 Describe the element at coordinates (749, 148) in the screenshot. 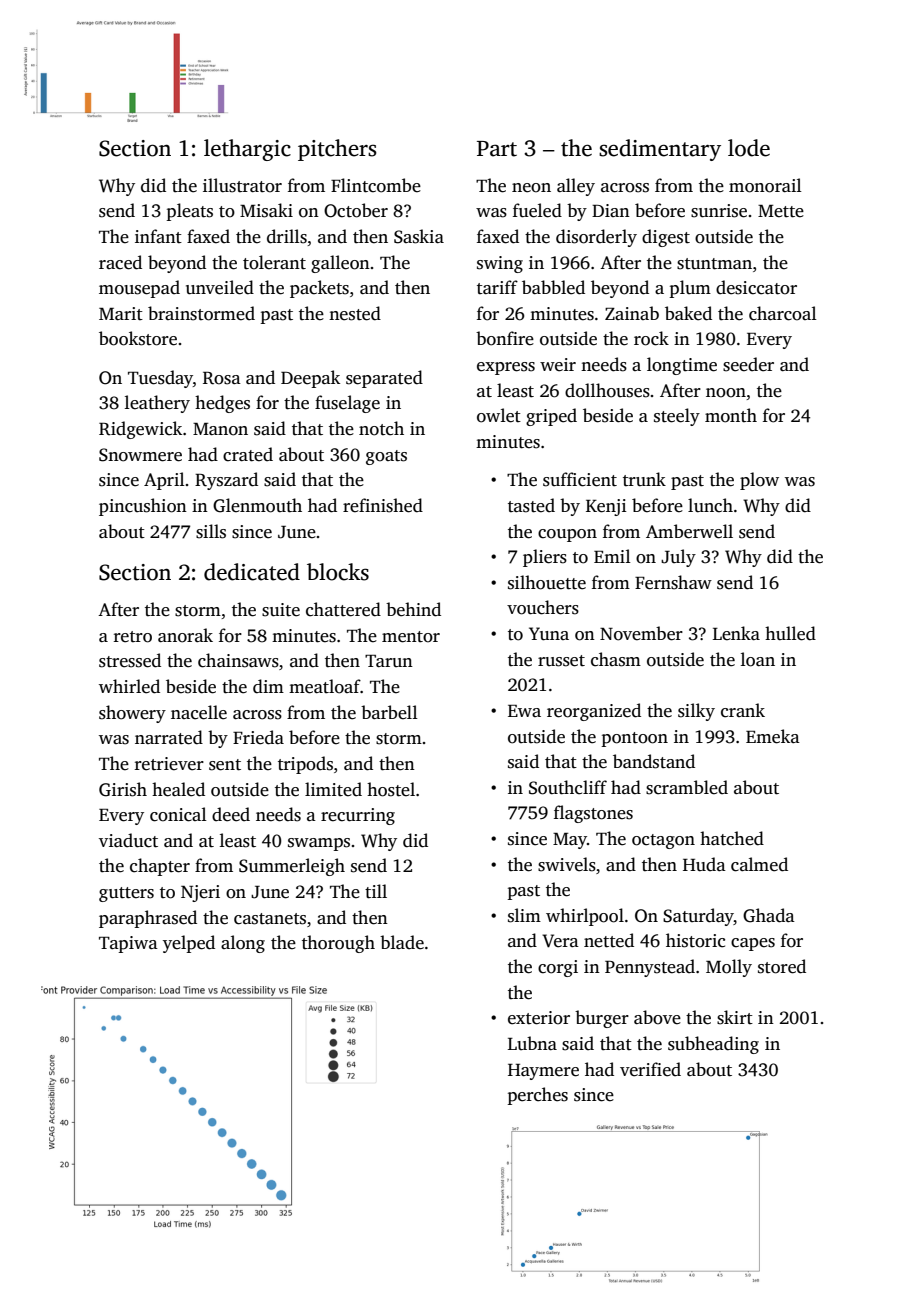

I see `lode` at that location.
